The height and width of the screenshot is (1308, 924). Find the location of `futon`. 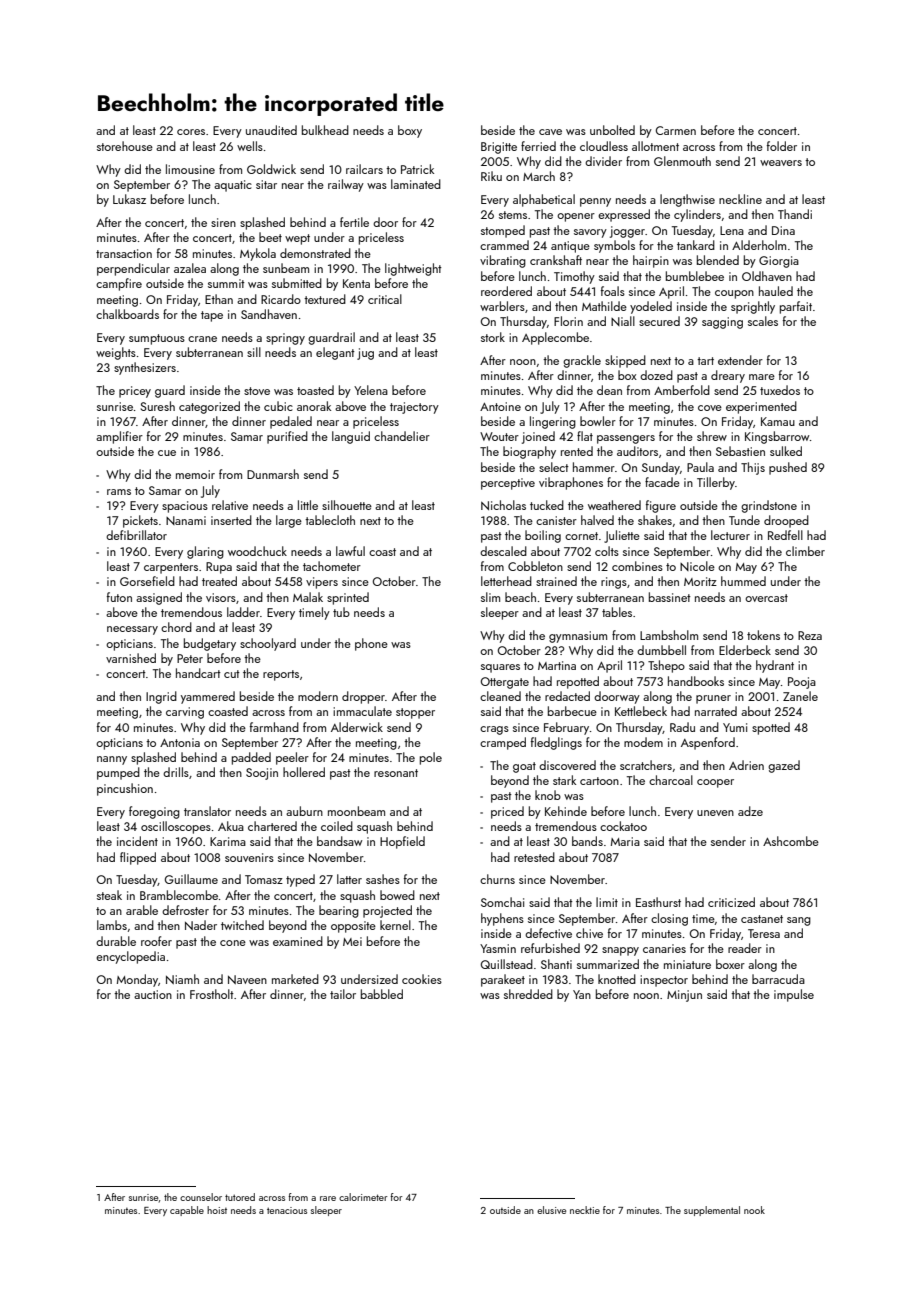

futon is located at coordinates (119, 597).
